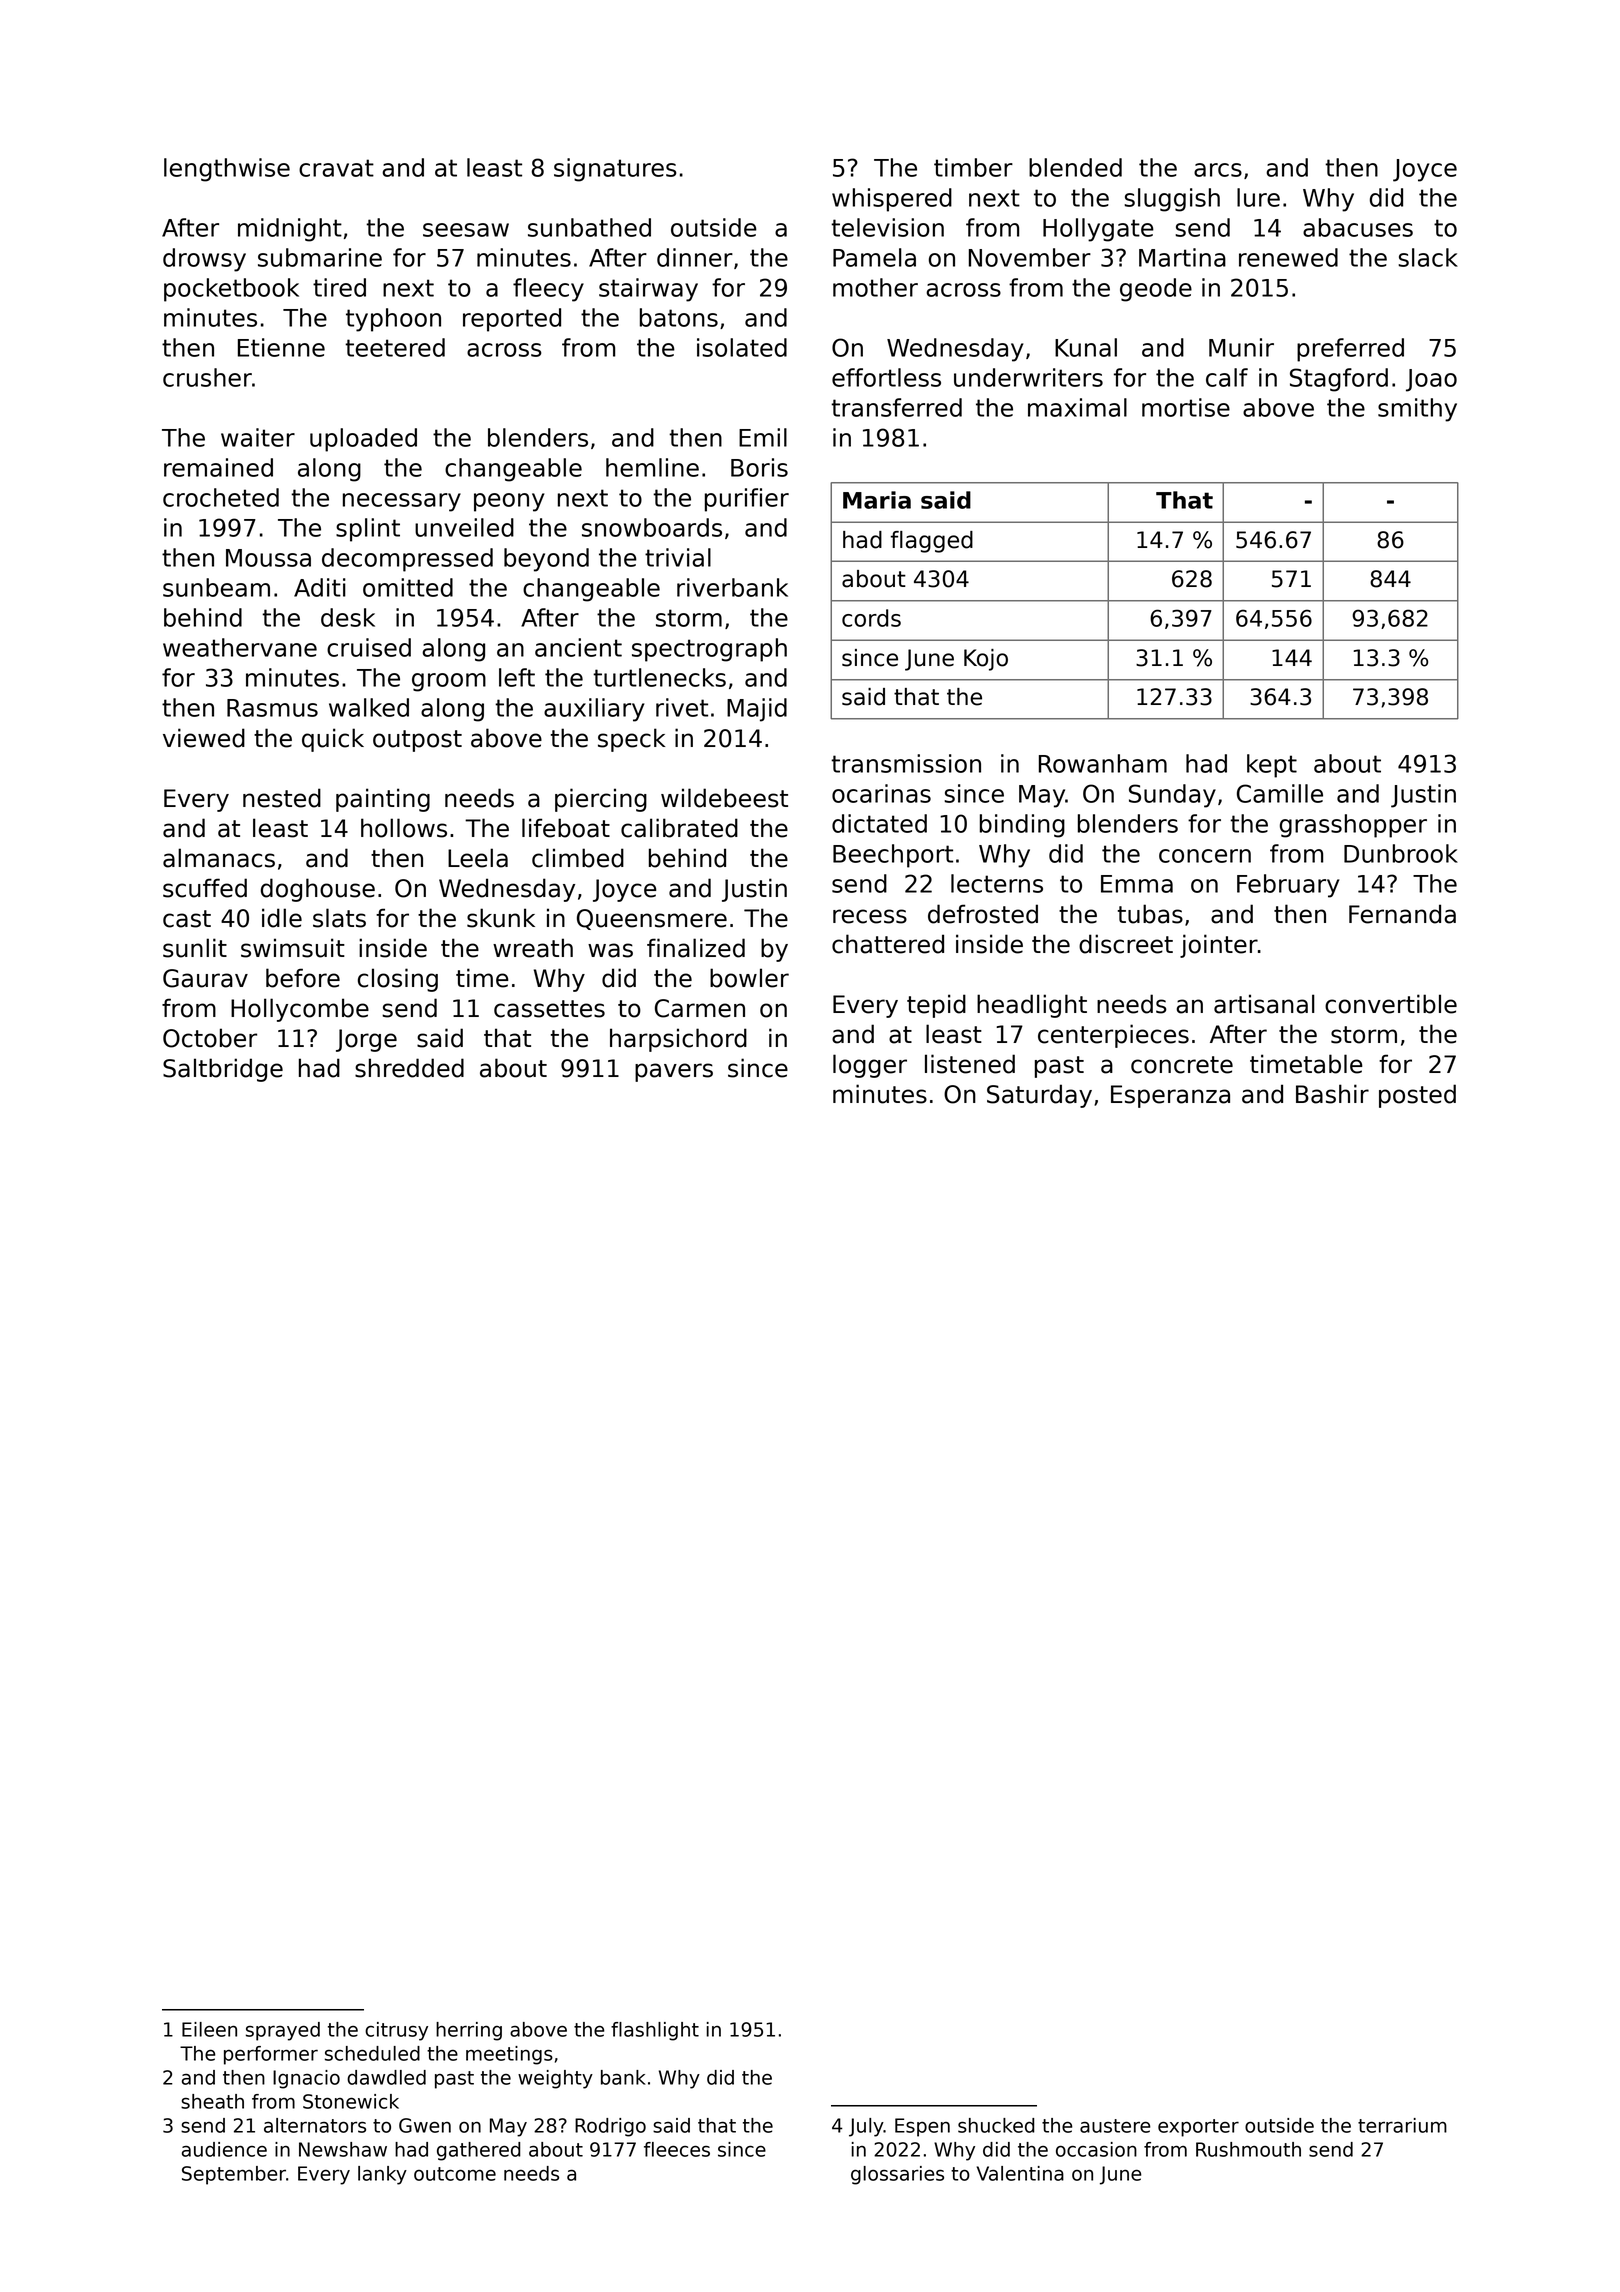 Image resolution: width=1620 pixels, height=2292 pixels. I want to click on arcs, so click(1218, 170).
